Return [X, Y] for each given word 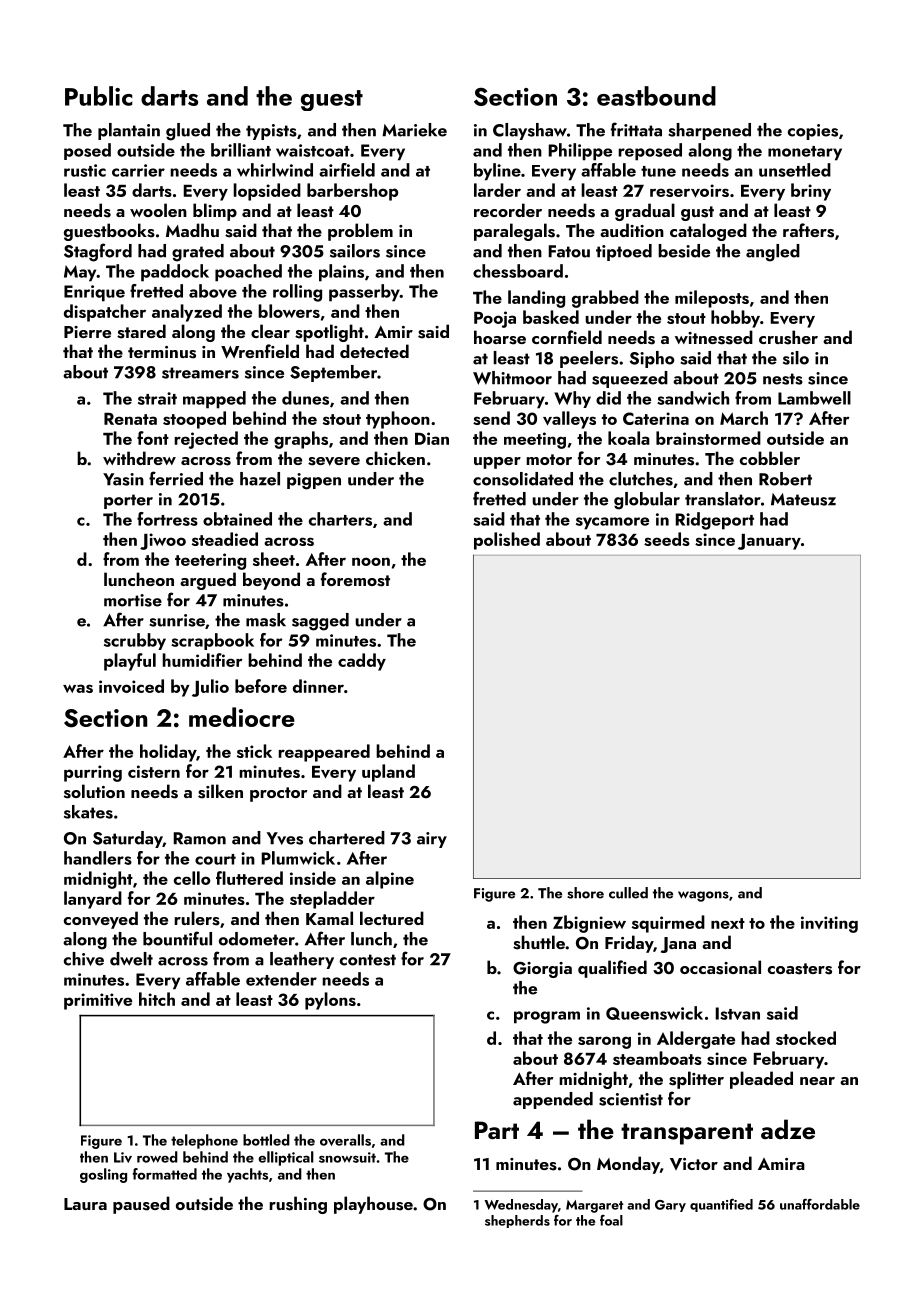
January [769, 542]
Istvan [738, 1013]
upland [388, 773]
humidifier [202, 660]
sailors [355, 251]
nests [783, 379]
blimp [215, 212]
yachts [247, 1175]
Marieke [414, 130]
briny [811, 192]
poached [248, 273]
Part [497, 1130]
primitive [98, 1001]
